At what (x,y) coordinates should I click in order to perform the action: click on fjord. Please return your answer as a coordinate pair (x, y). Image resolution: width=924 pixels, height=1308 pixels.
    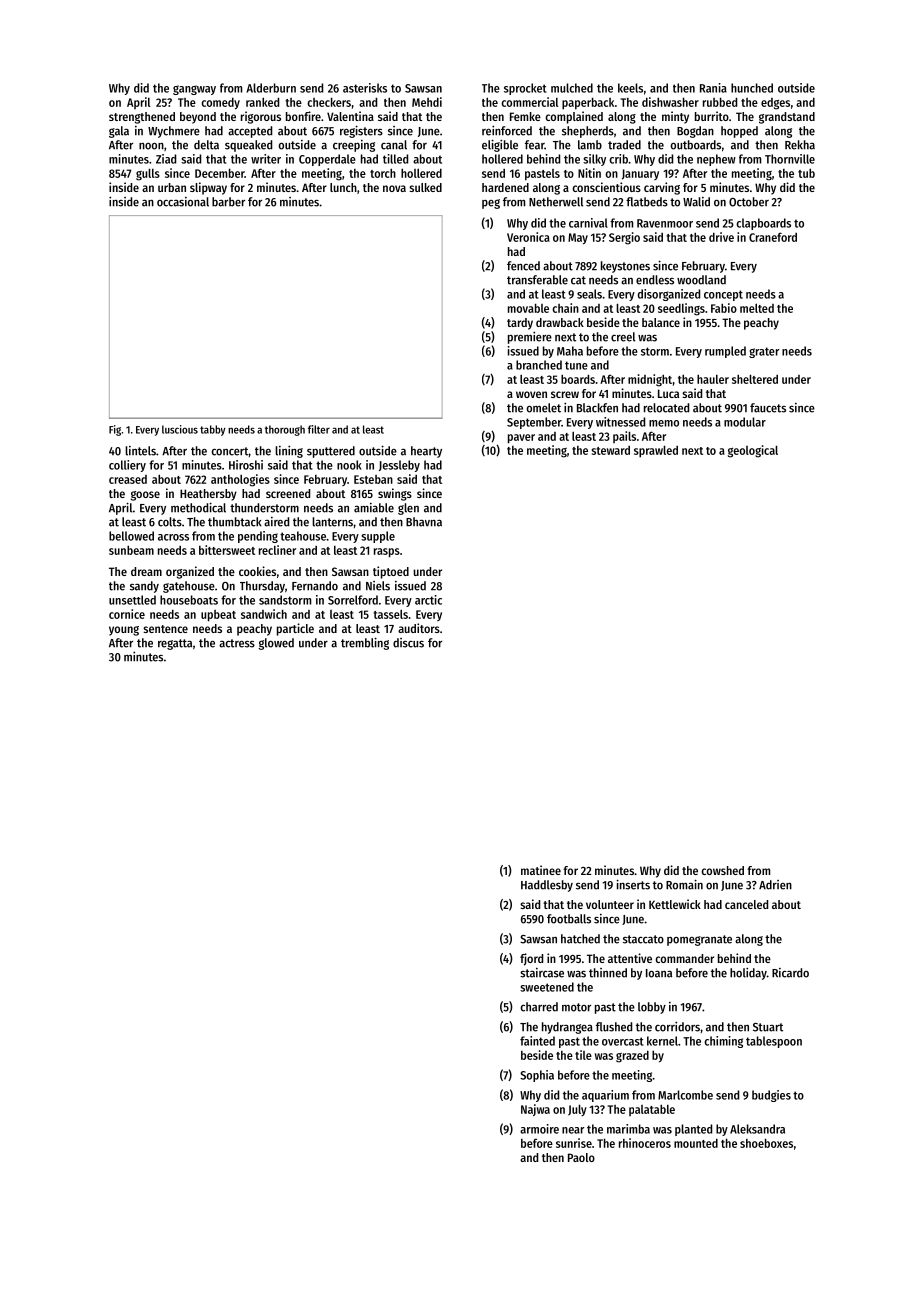
    Looking at the image, I should click on (531, 959).
